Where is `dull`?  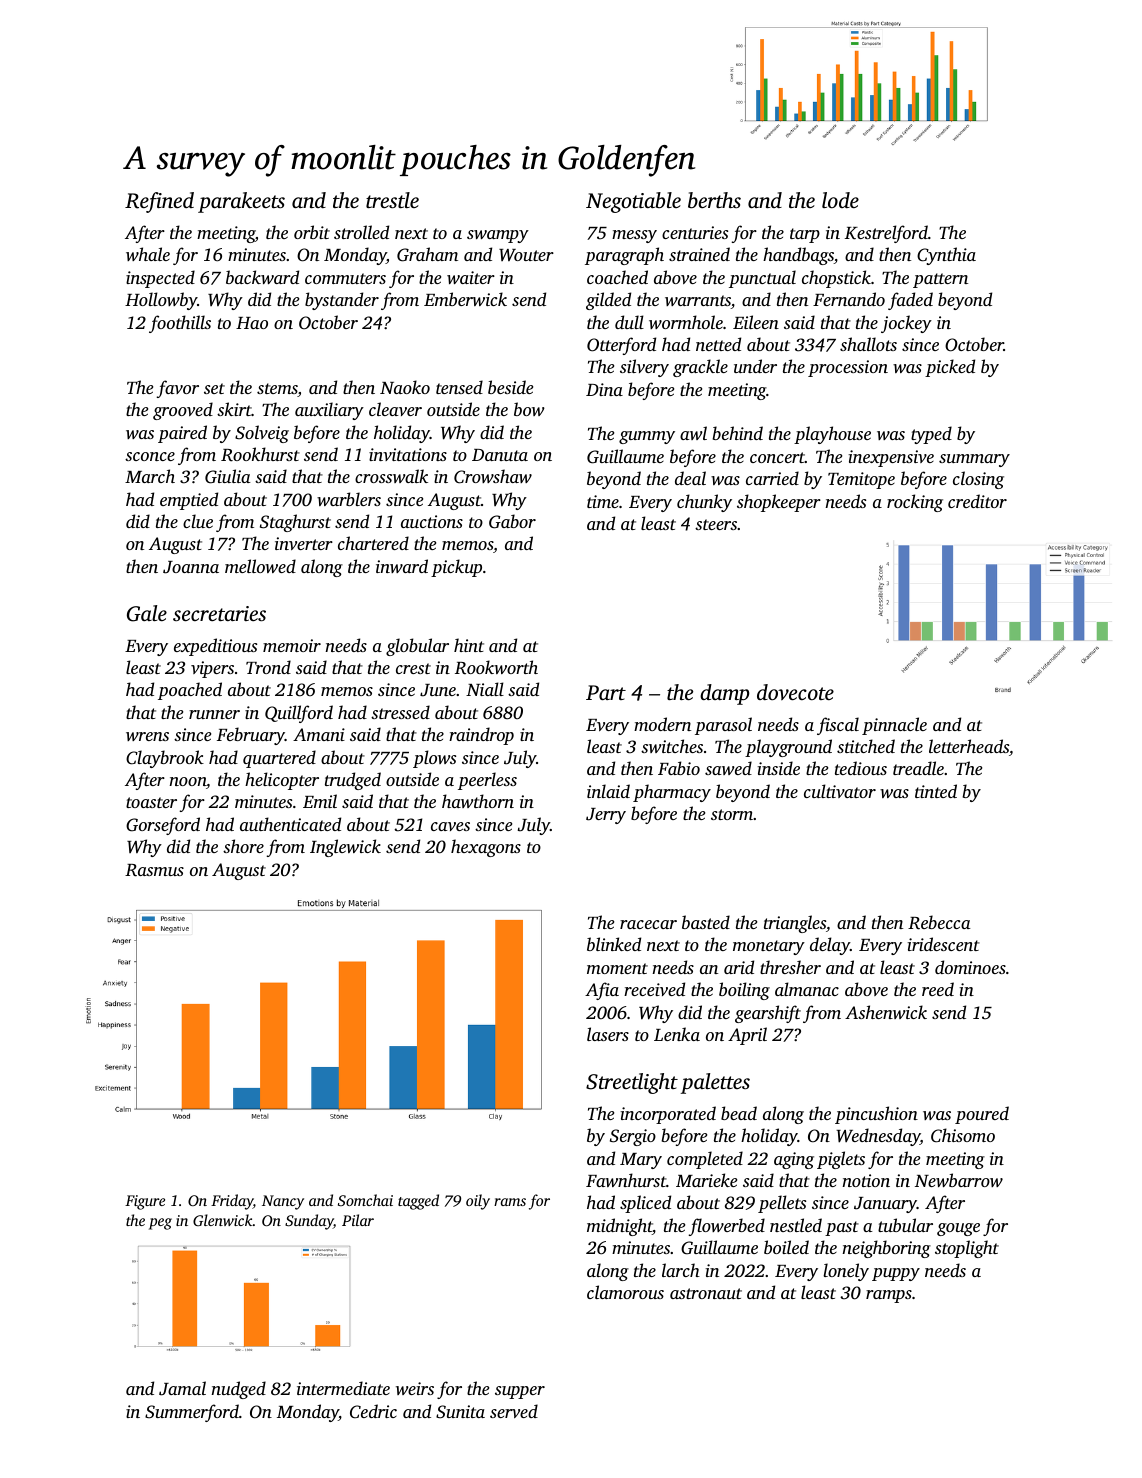 dull is located at coordinates (629, 322).
